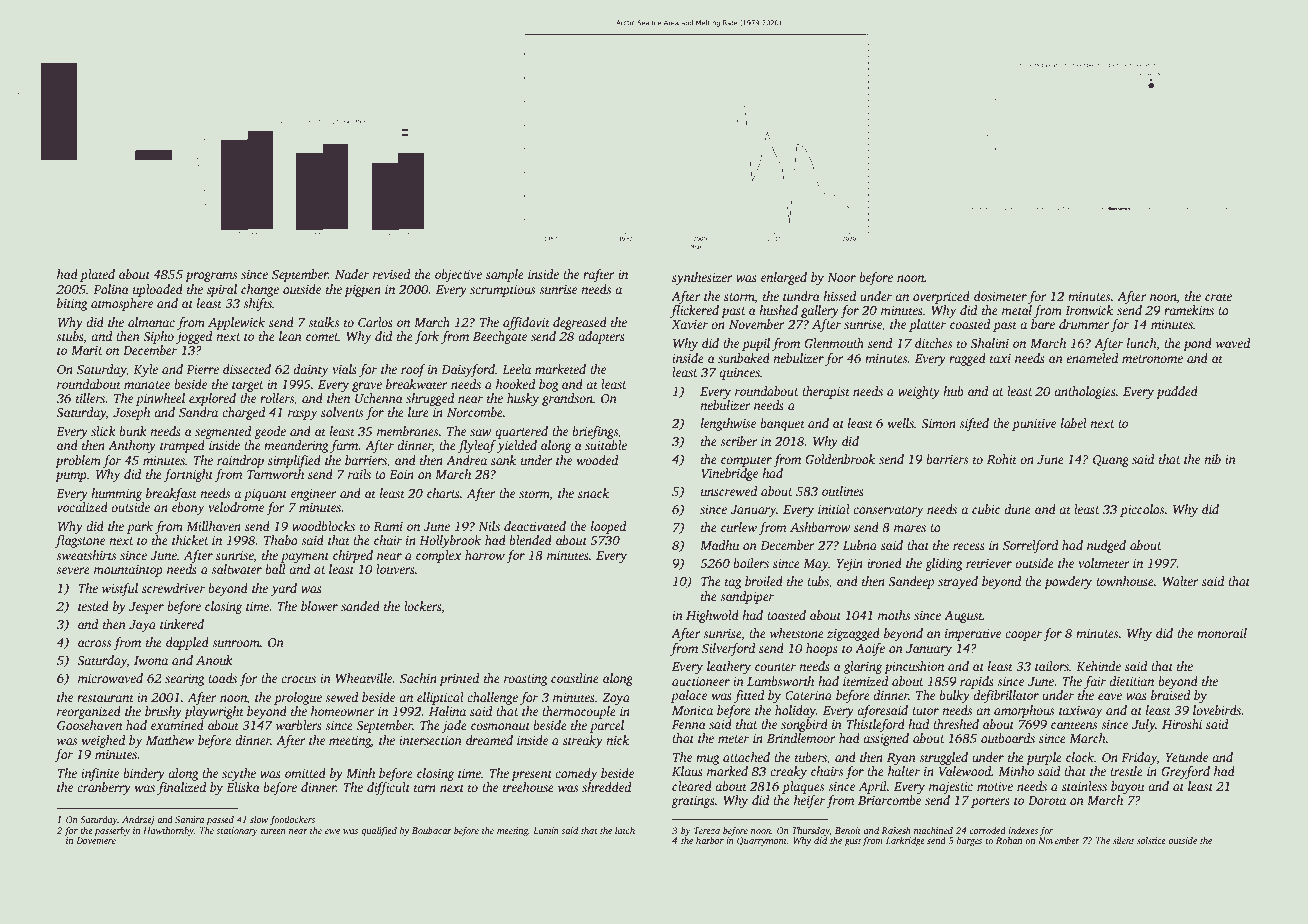 The width and height of the image is (1308, 924). What do you see at coordinates (927, 325) in the image?
I see `platter` at bounding box center [927, 325].
